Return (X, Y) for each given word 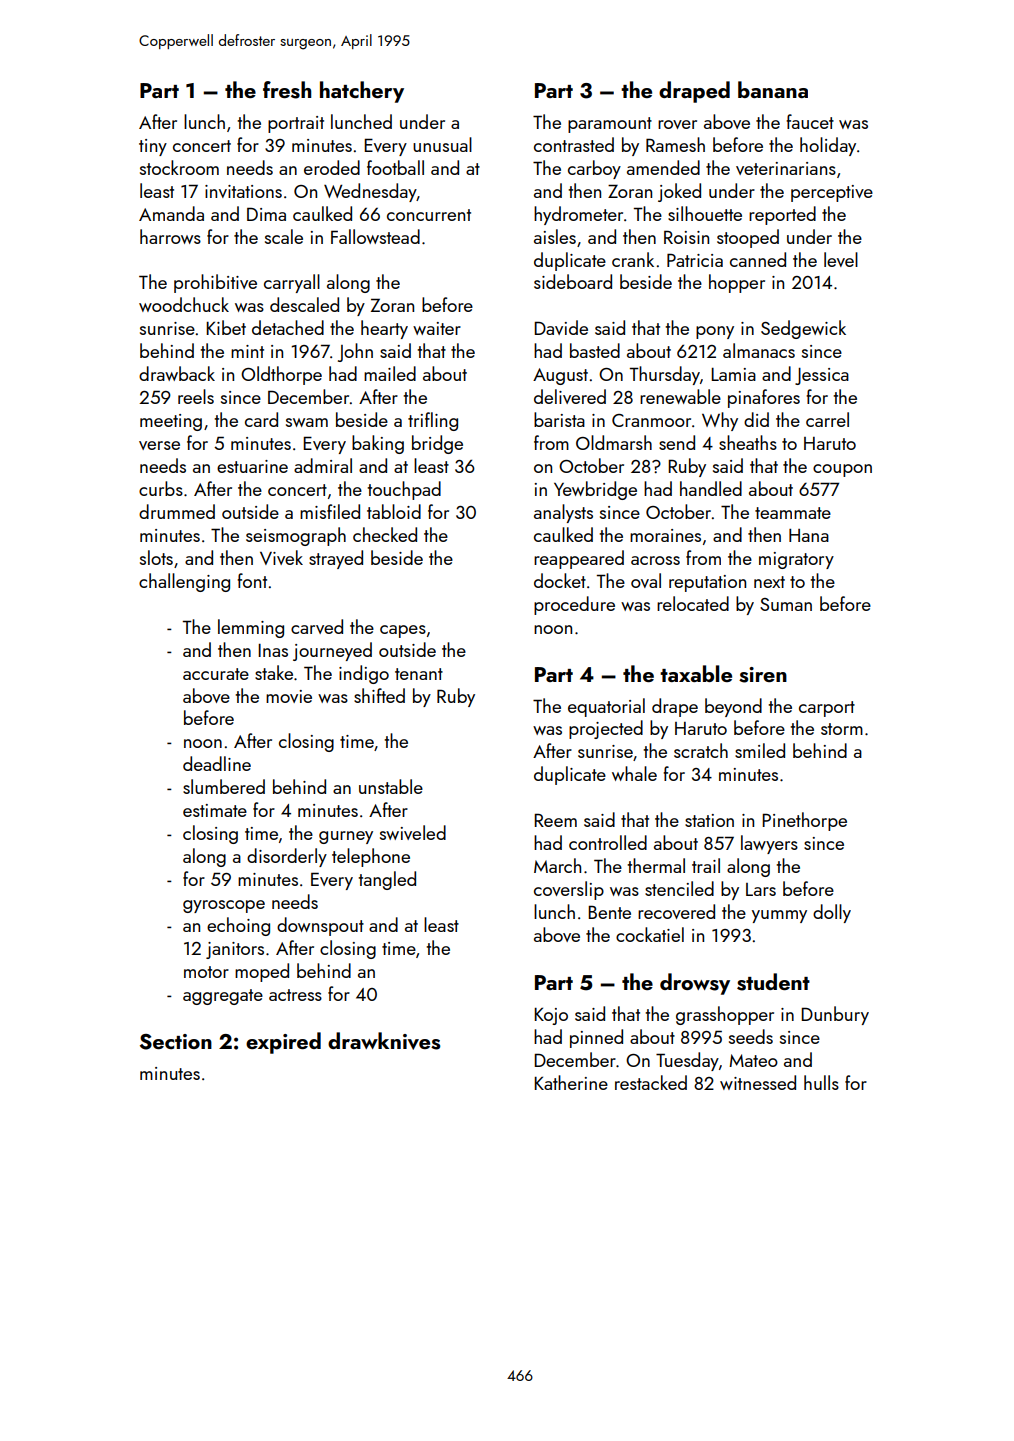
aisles (555, 236)
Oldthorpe (281, 375)
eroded (332, 167)
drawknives (384, 1041)
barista (559, 419)
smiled (760, 750)
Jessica (822, 376)
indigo (364, 674)
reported (782, 215)
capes (403, 631)
